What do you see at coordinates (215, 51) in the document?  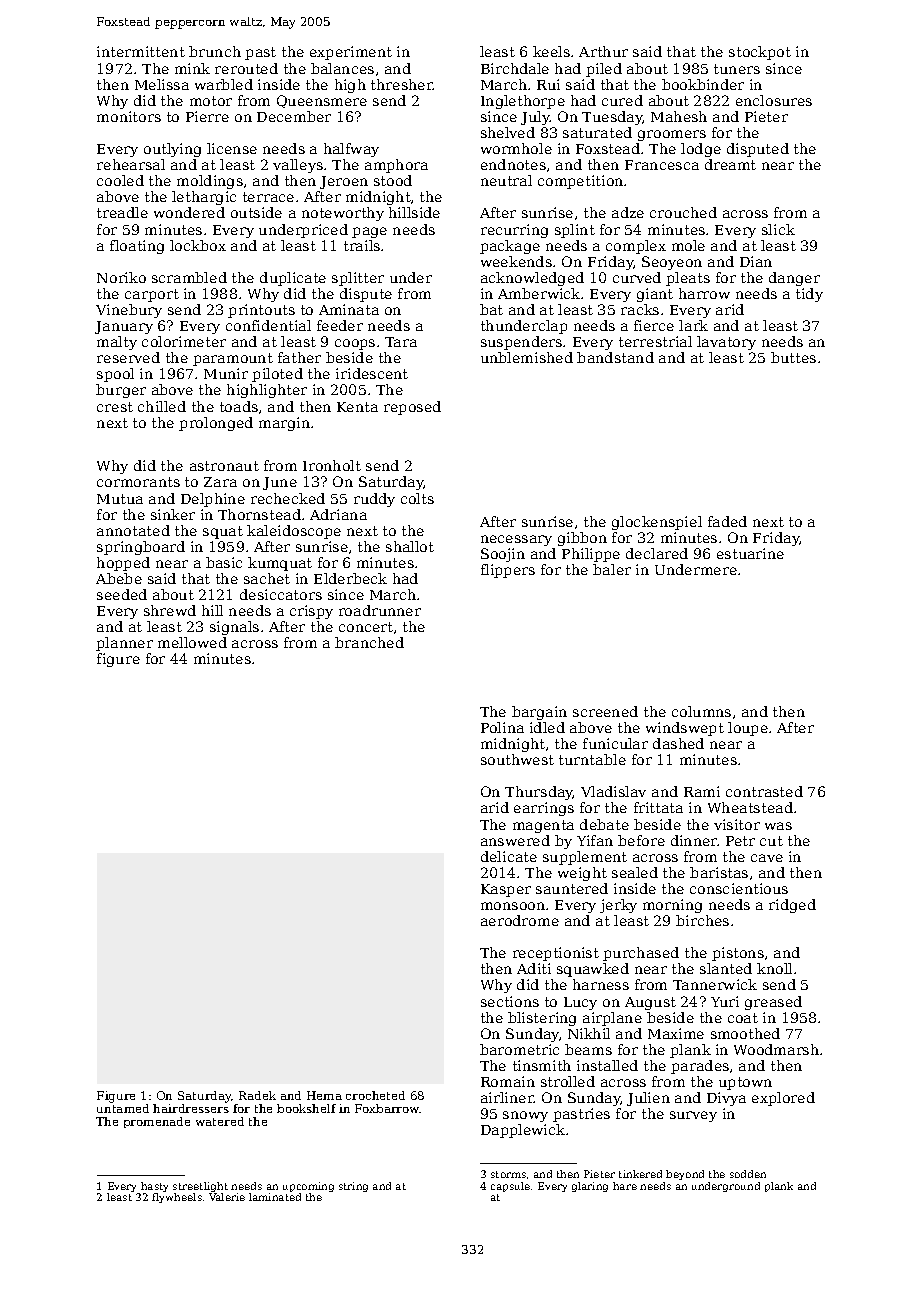 I see `brunch` at bounding box center [215, 51].
